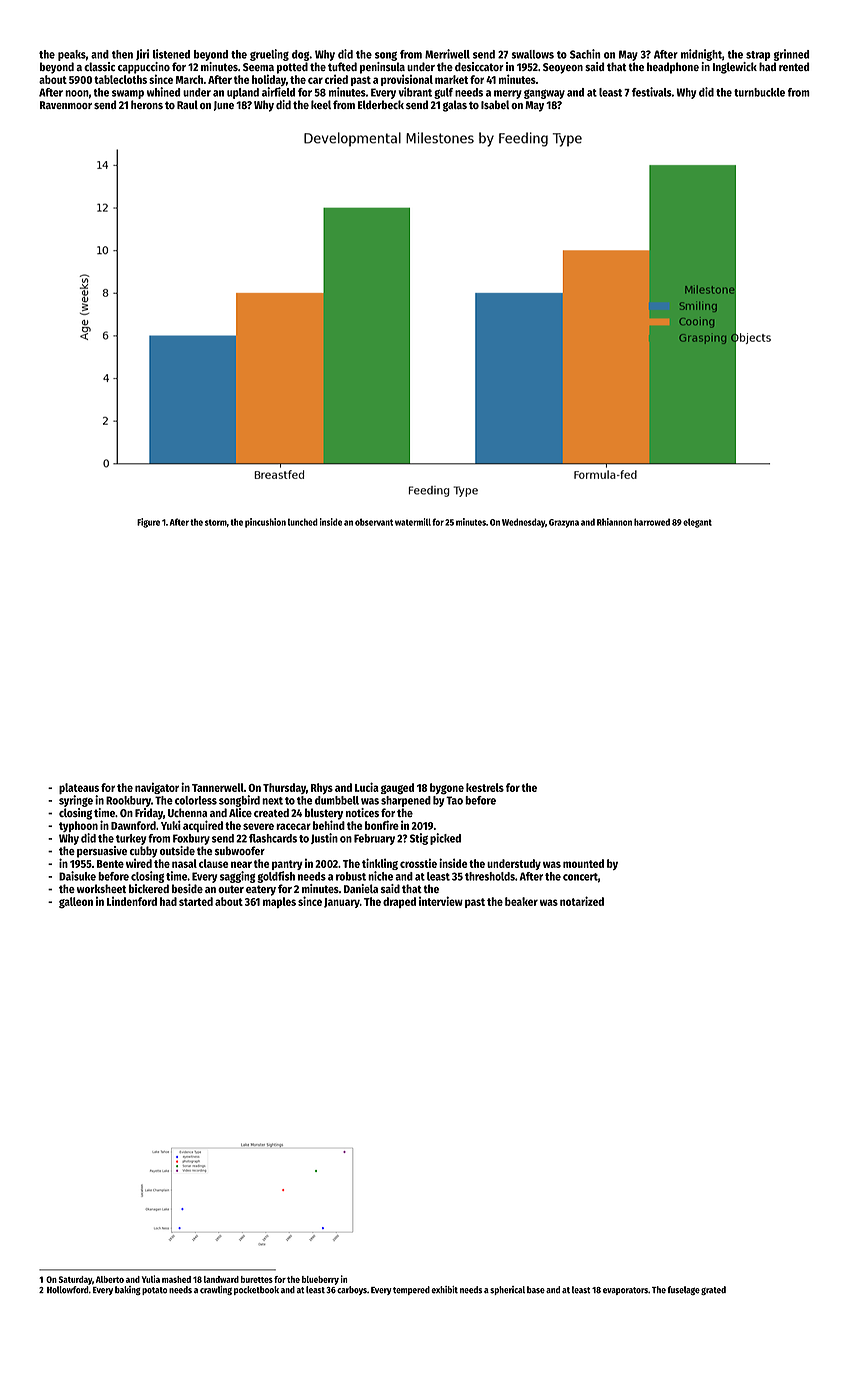  I want to click on Raul, so click(187, 104).
